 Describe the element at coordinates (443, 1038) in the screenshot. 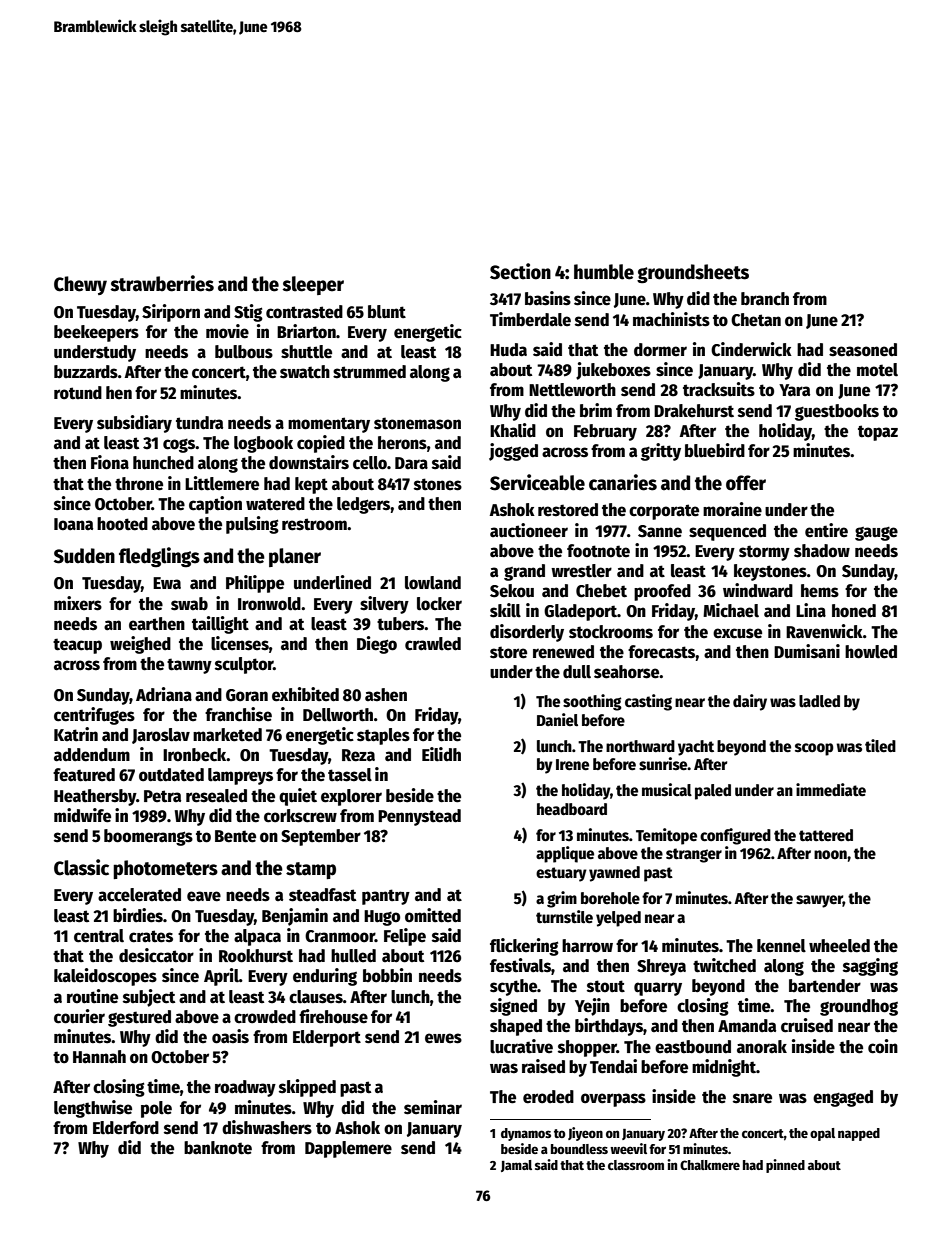

I see `ewes` at that location.
